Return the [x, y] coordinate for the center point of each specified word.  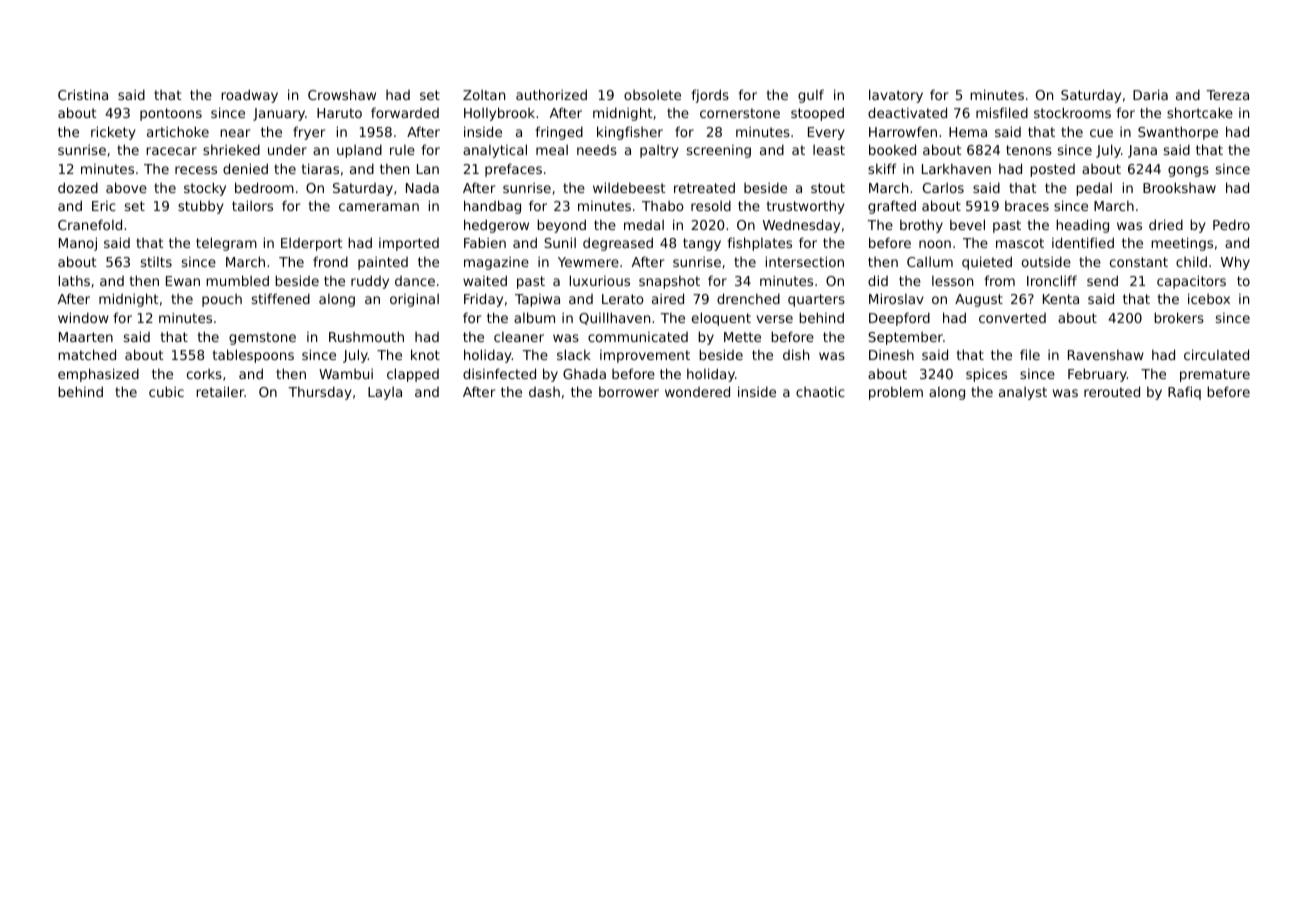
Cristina [83, 94]
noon [935, 244]
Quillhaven [614, 318]
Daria [1150, 94]
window [83, 317]
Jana [1142, 151]
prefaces [513, 170]
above [126, 187]
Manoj [78, 244]
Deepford [899, 319]
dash [544, 392]
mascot [1020, 243]
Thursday [320, 393]
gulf [811, 96]
